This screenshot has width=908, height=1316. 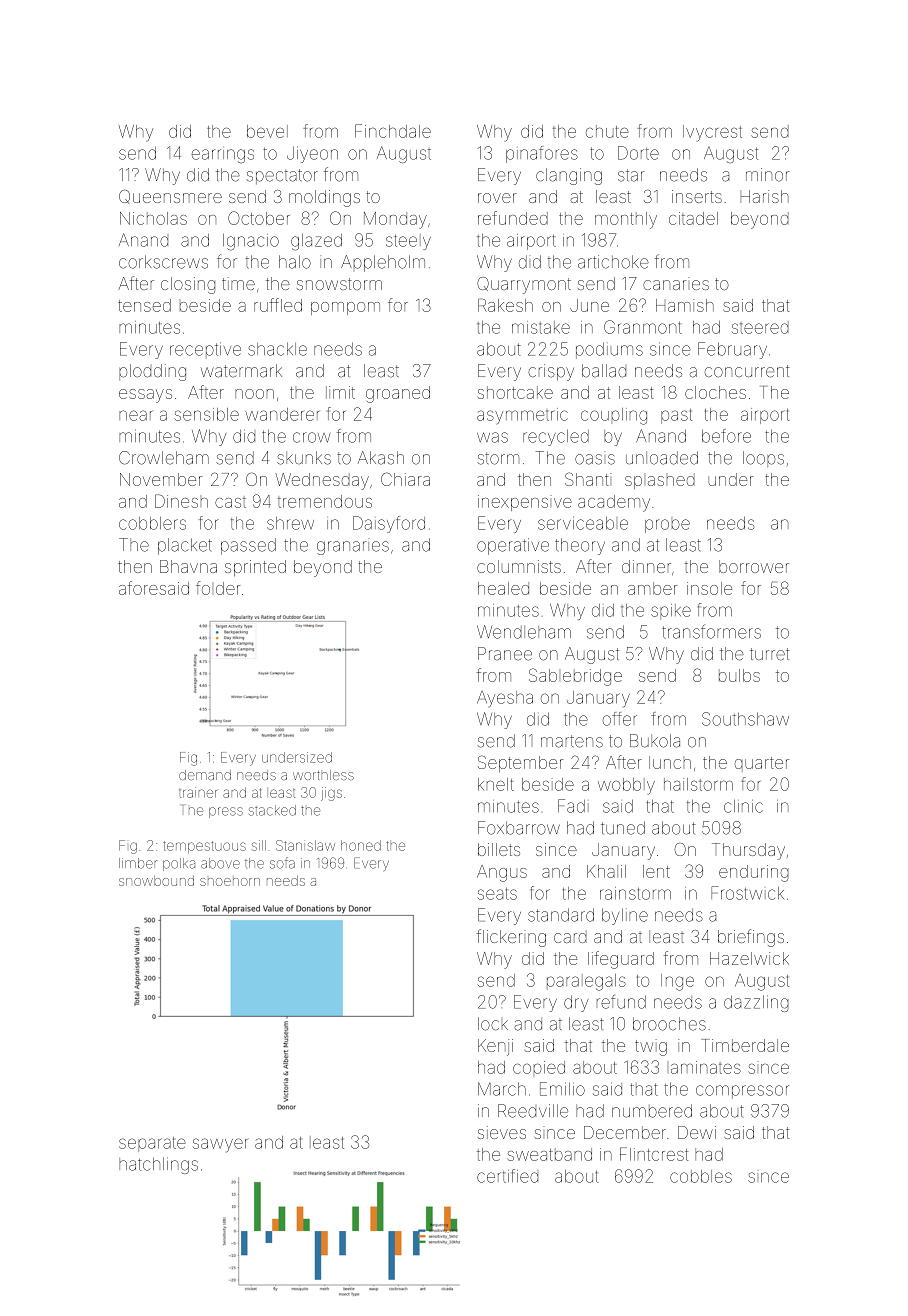 What do you see at coordinates (499, 849) in the screenshot?
I see `billets` at bounding box center [499, 849].
